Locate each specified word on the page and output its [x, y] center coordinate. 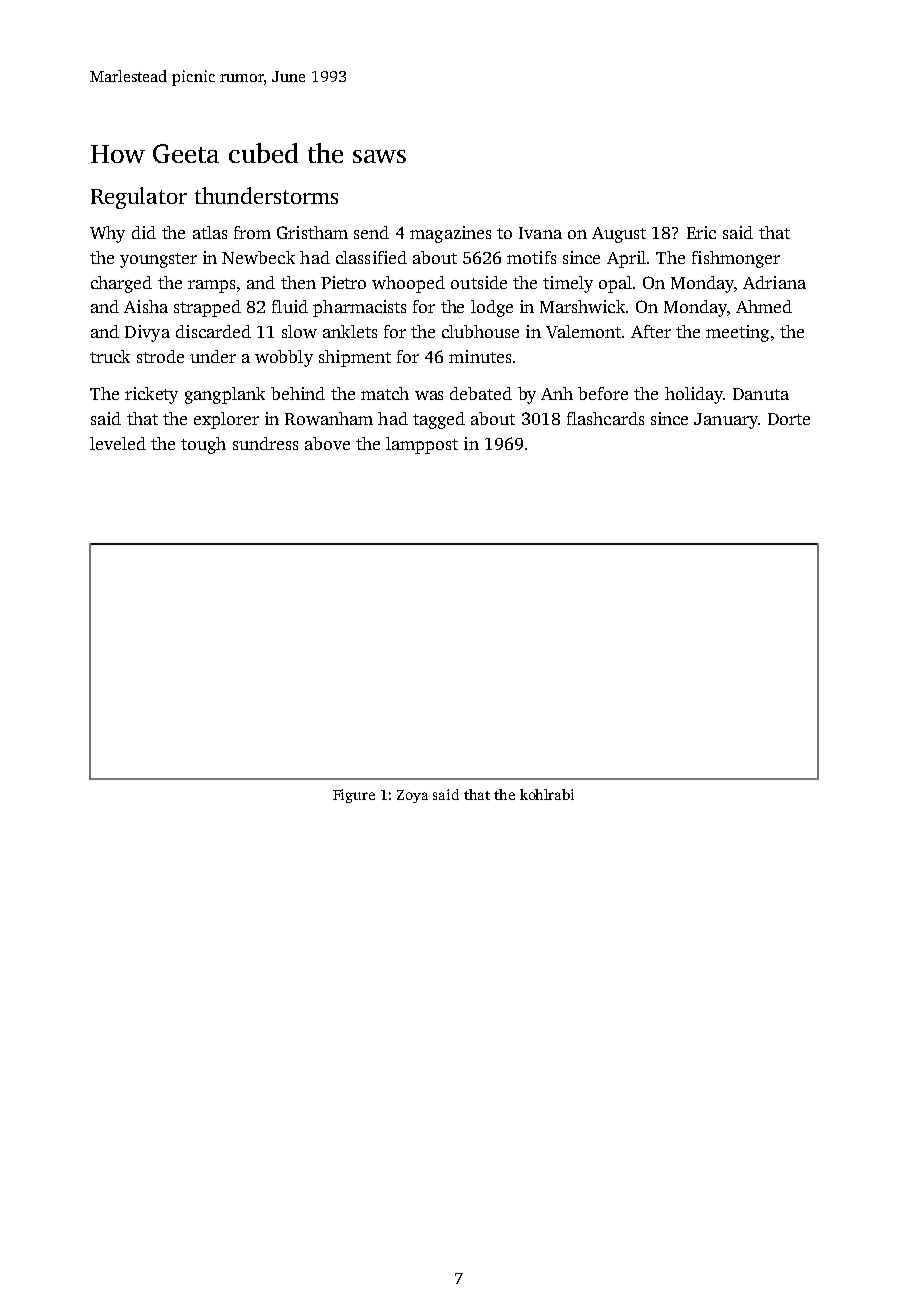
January [726, 421]
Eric [701, 232]
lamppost [422, 445]
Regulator [139, 198]
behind [298, 393]
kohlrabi [547, 794]
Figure [354, 796]
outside [479, 282]
